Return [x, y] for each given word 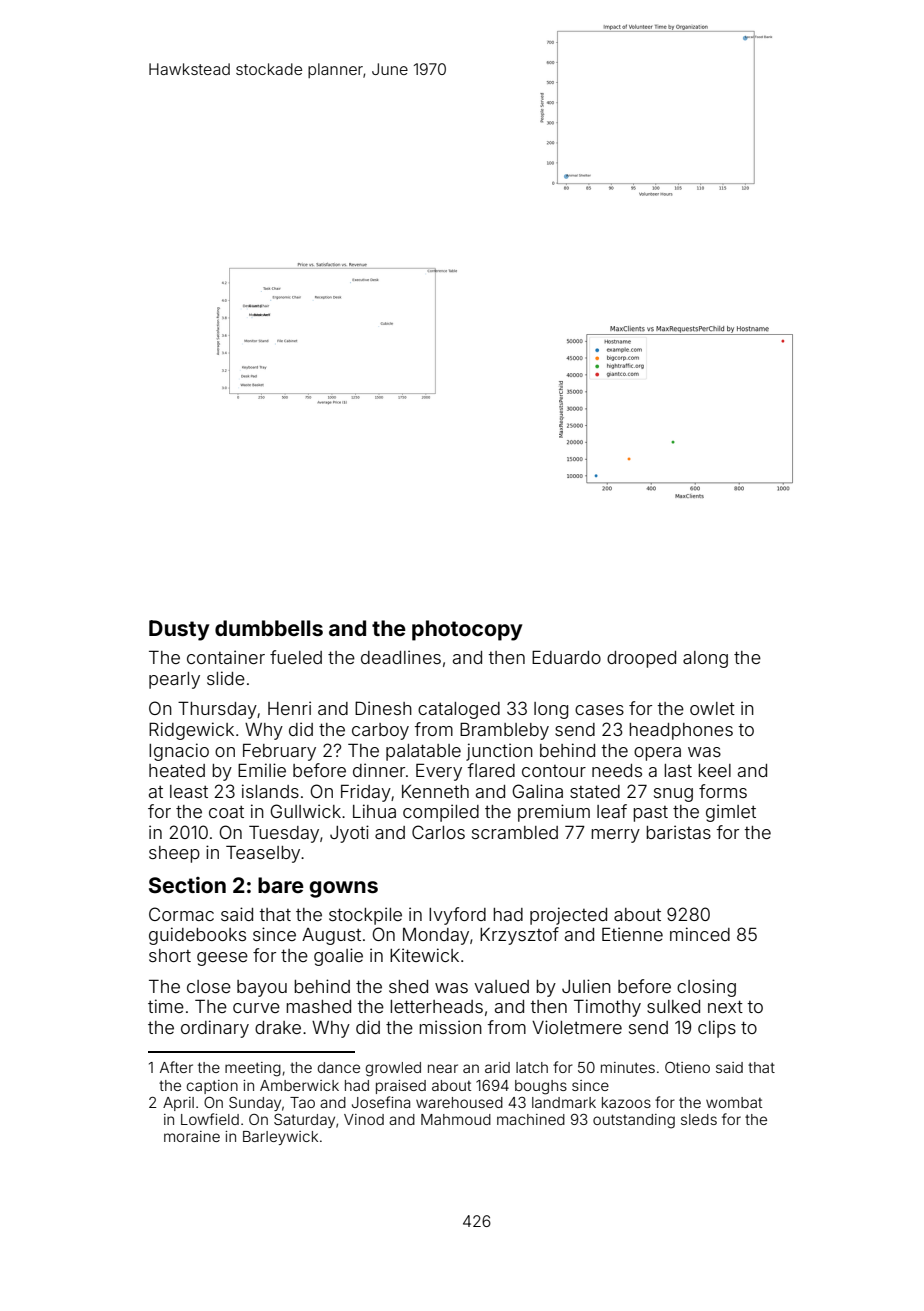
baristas [678, 832]
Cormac [181, 914]
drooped [641, 659]
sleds [699, 1119]
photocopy [467, 630]
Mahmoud [456, 1119]
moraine [192, 1136]
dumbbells [269, 628]
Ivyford [457, 916]
